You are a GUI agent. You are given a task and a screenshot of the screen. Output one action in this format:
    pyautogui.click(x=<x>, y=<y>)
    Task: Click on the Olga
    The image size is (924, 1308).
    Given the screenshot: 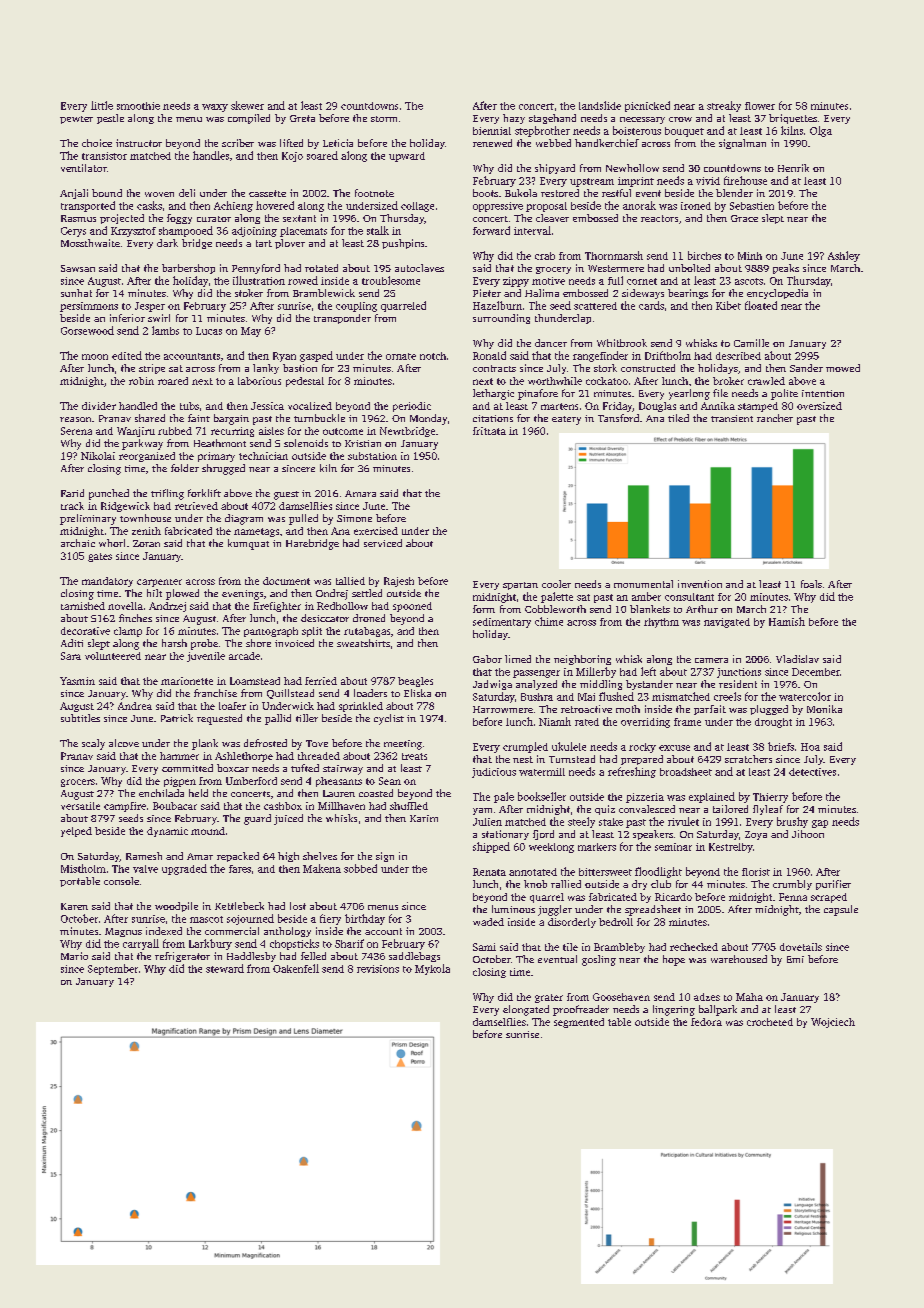 What is the action you would take?
    pyautogui.click(x=821, y=131)
